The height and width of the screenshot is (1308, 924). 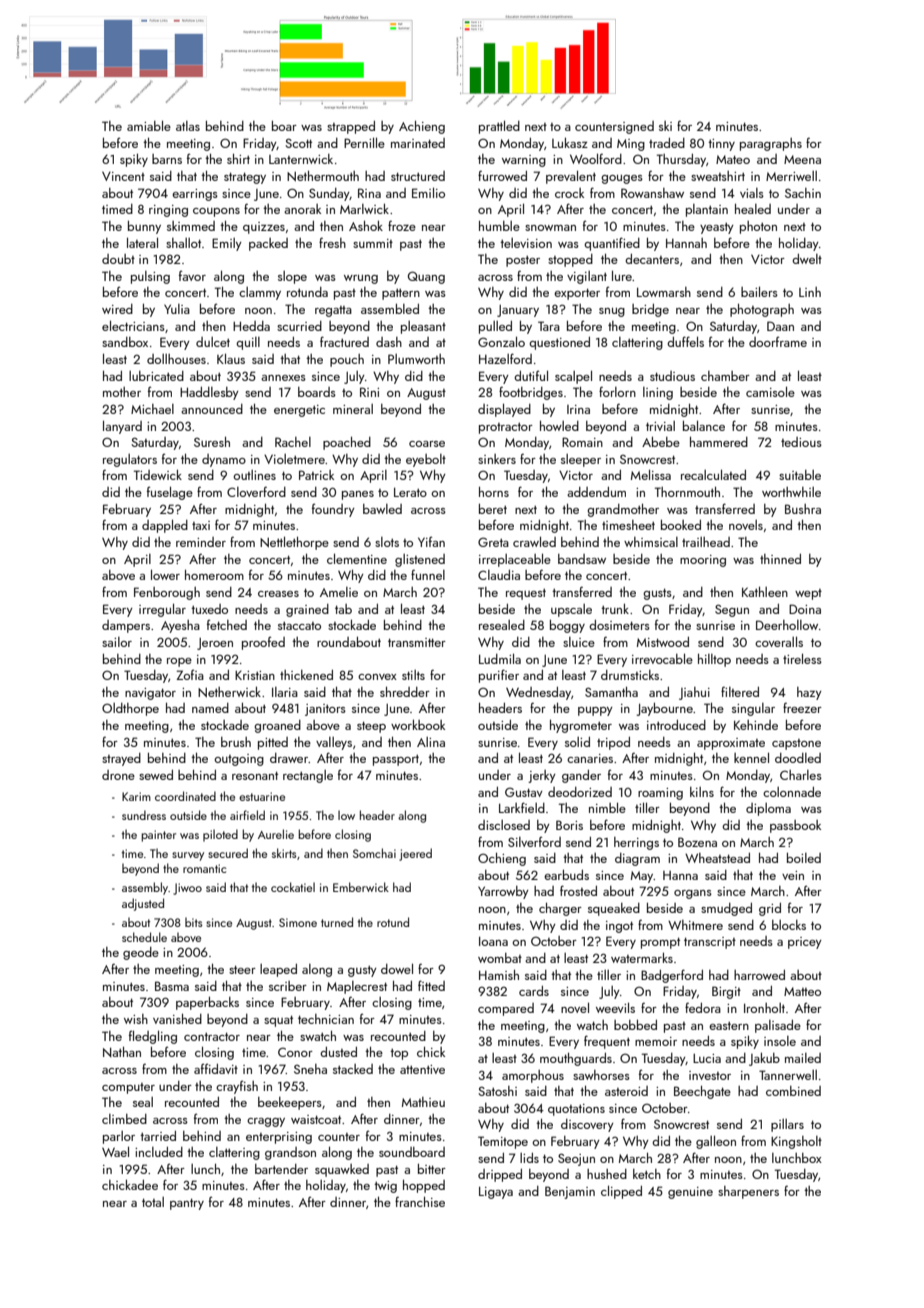 What do you see at coordinates (702, 792) in the screenshot?
I see `kilns` at bounding box center [702, 792].
